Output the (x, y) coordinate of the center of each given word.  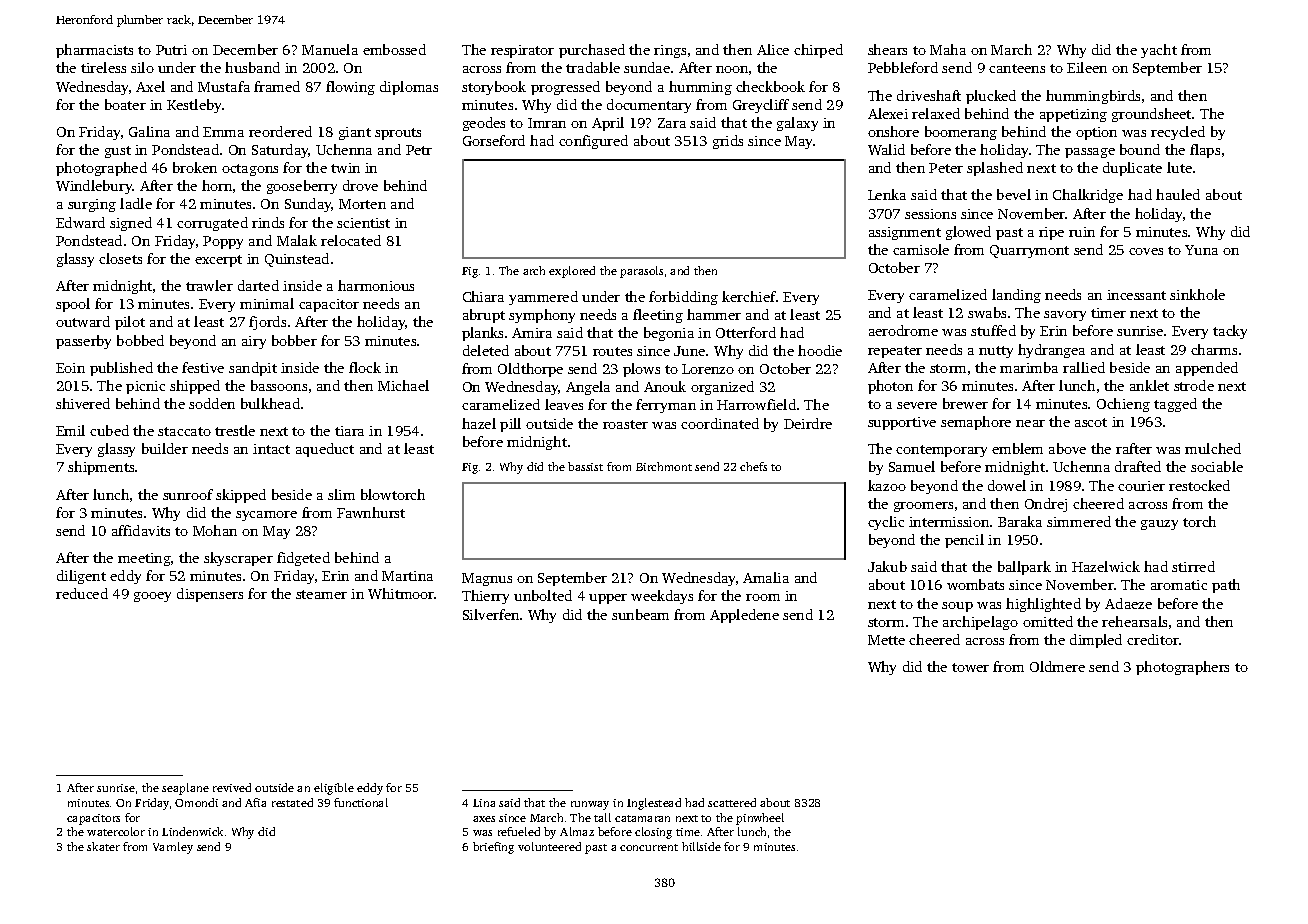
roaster (625, 424)
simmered (1079, 521)
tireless (103, 67)
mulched (1213, 448)
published (121, 369)
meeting (144, 559)
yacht (1159, 51)
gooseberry (302, 187)
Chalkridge (1088, 196)
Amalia (766, 577)
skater (103, 846)
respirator (522, 51)
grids (728, 142)
